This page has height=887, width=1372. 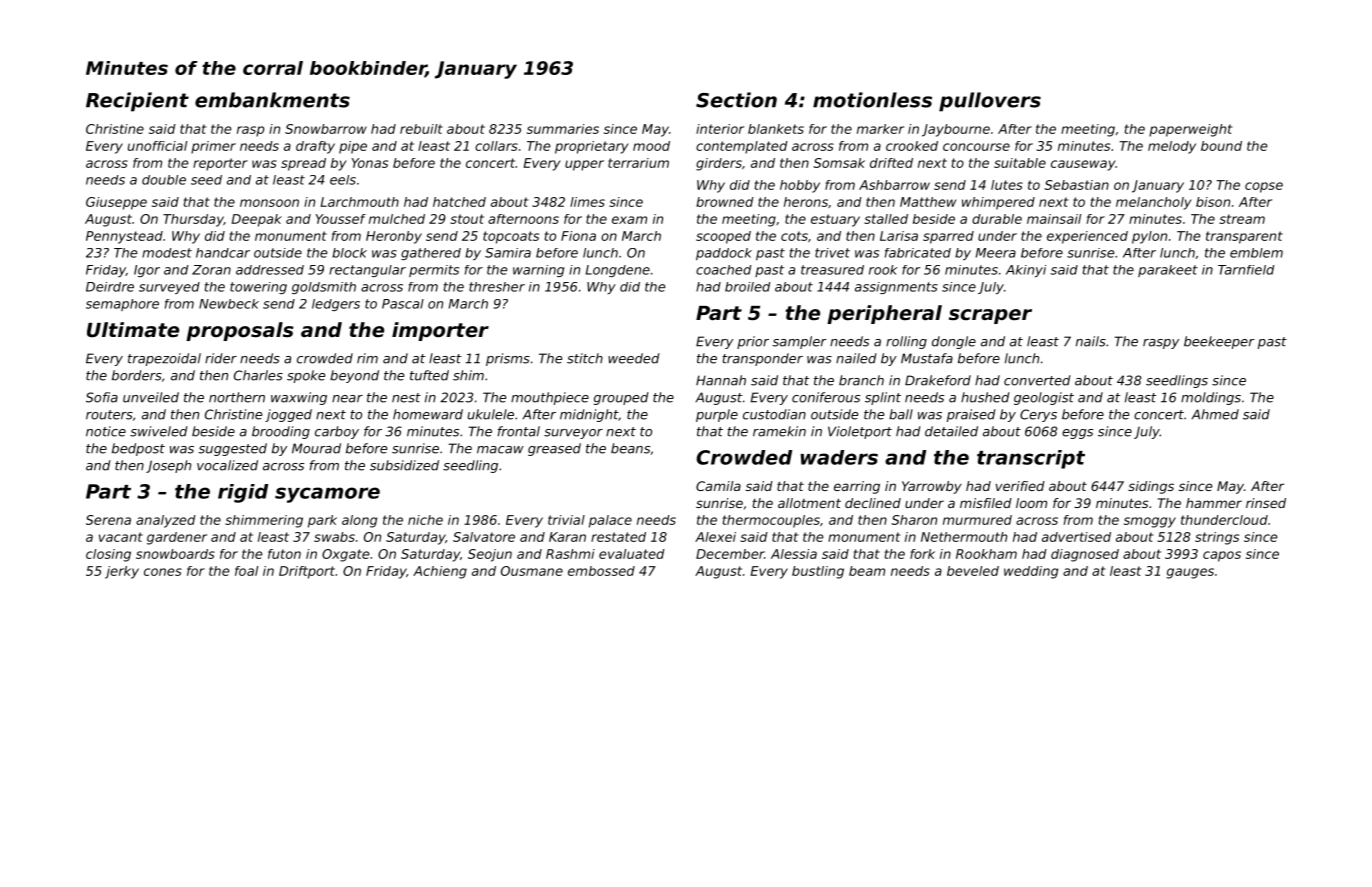 What do you see at coordinates (538, 271) in the page?
I see `warning` at bounding box center [538, 271].
